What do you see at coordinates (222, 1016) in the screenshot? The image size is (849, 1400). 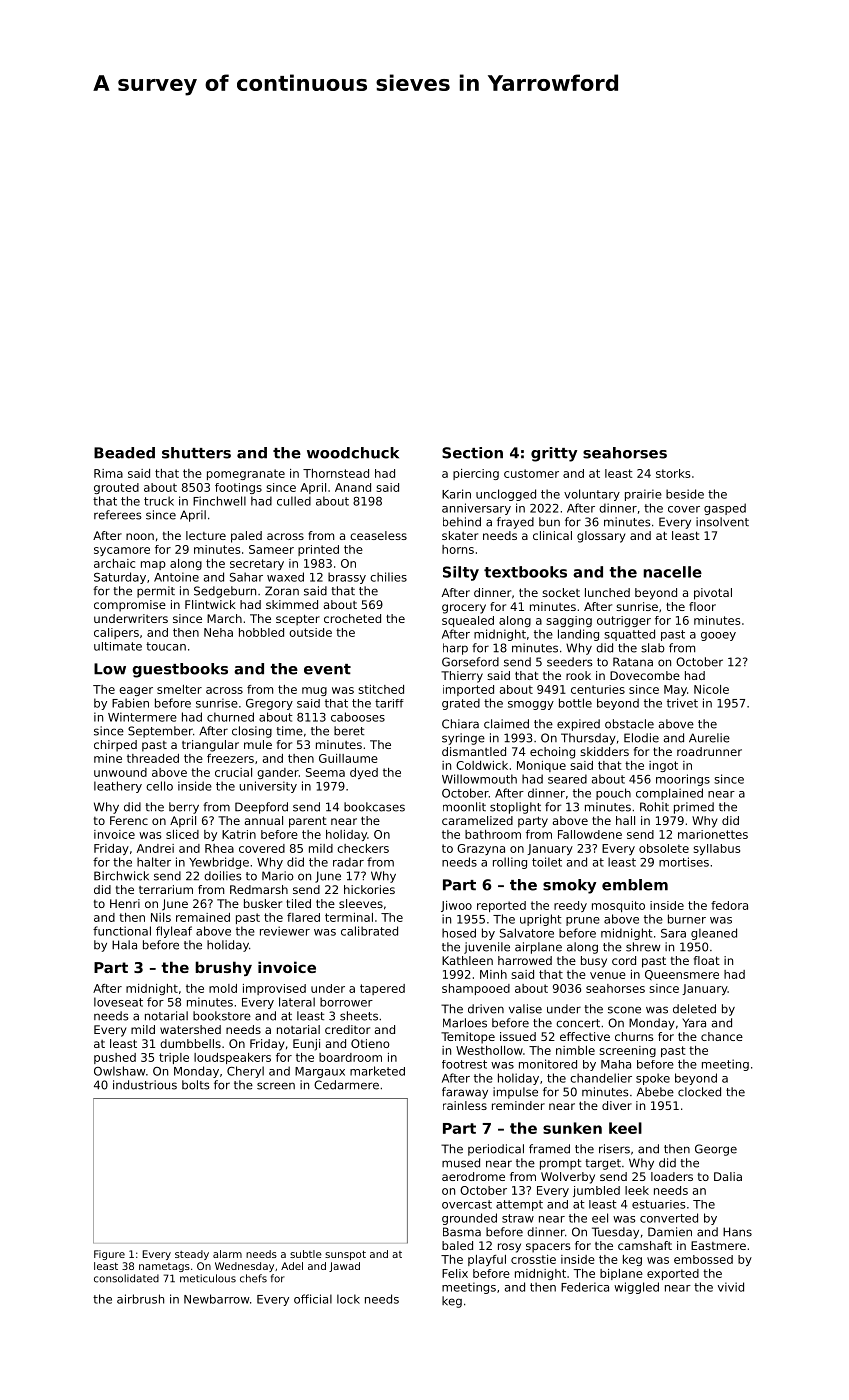 I see `bookstore` at bounding box center [222, 1016].
